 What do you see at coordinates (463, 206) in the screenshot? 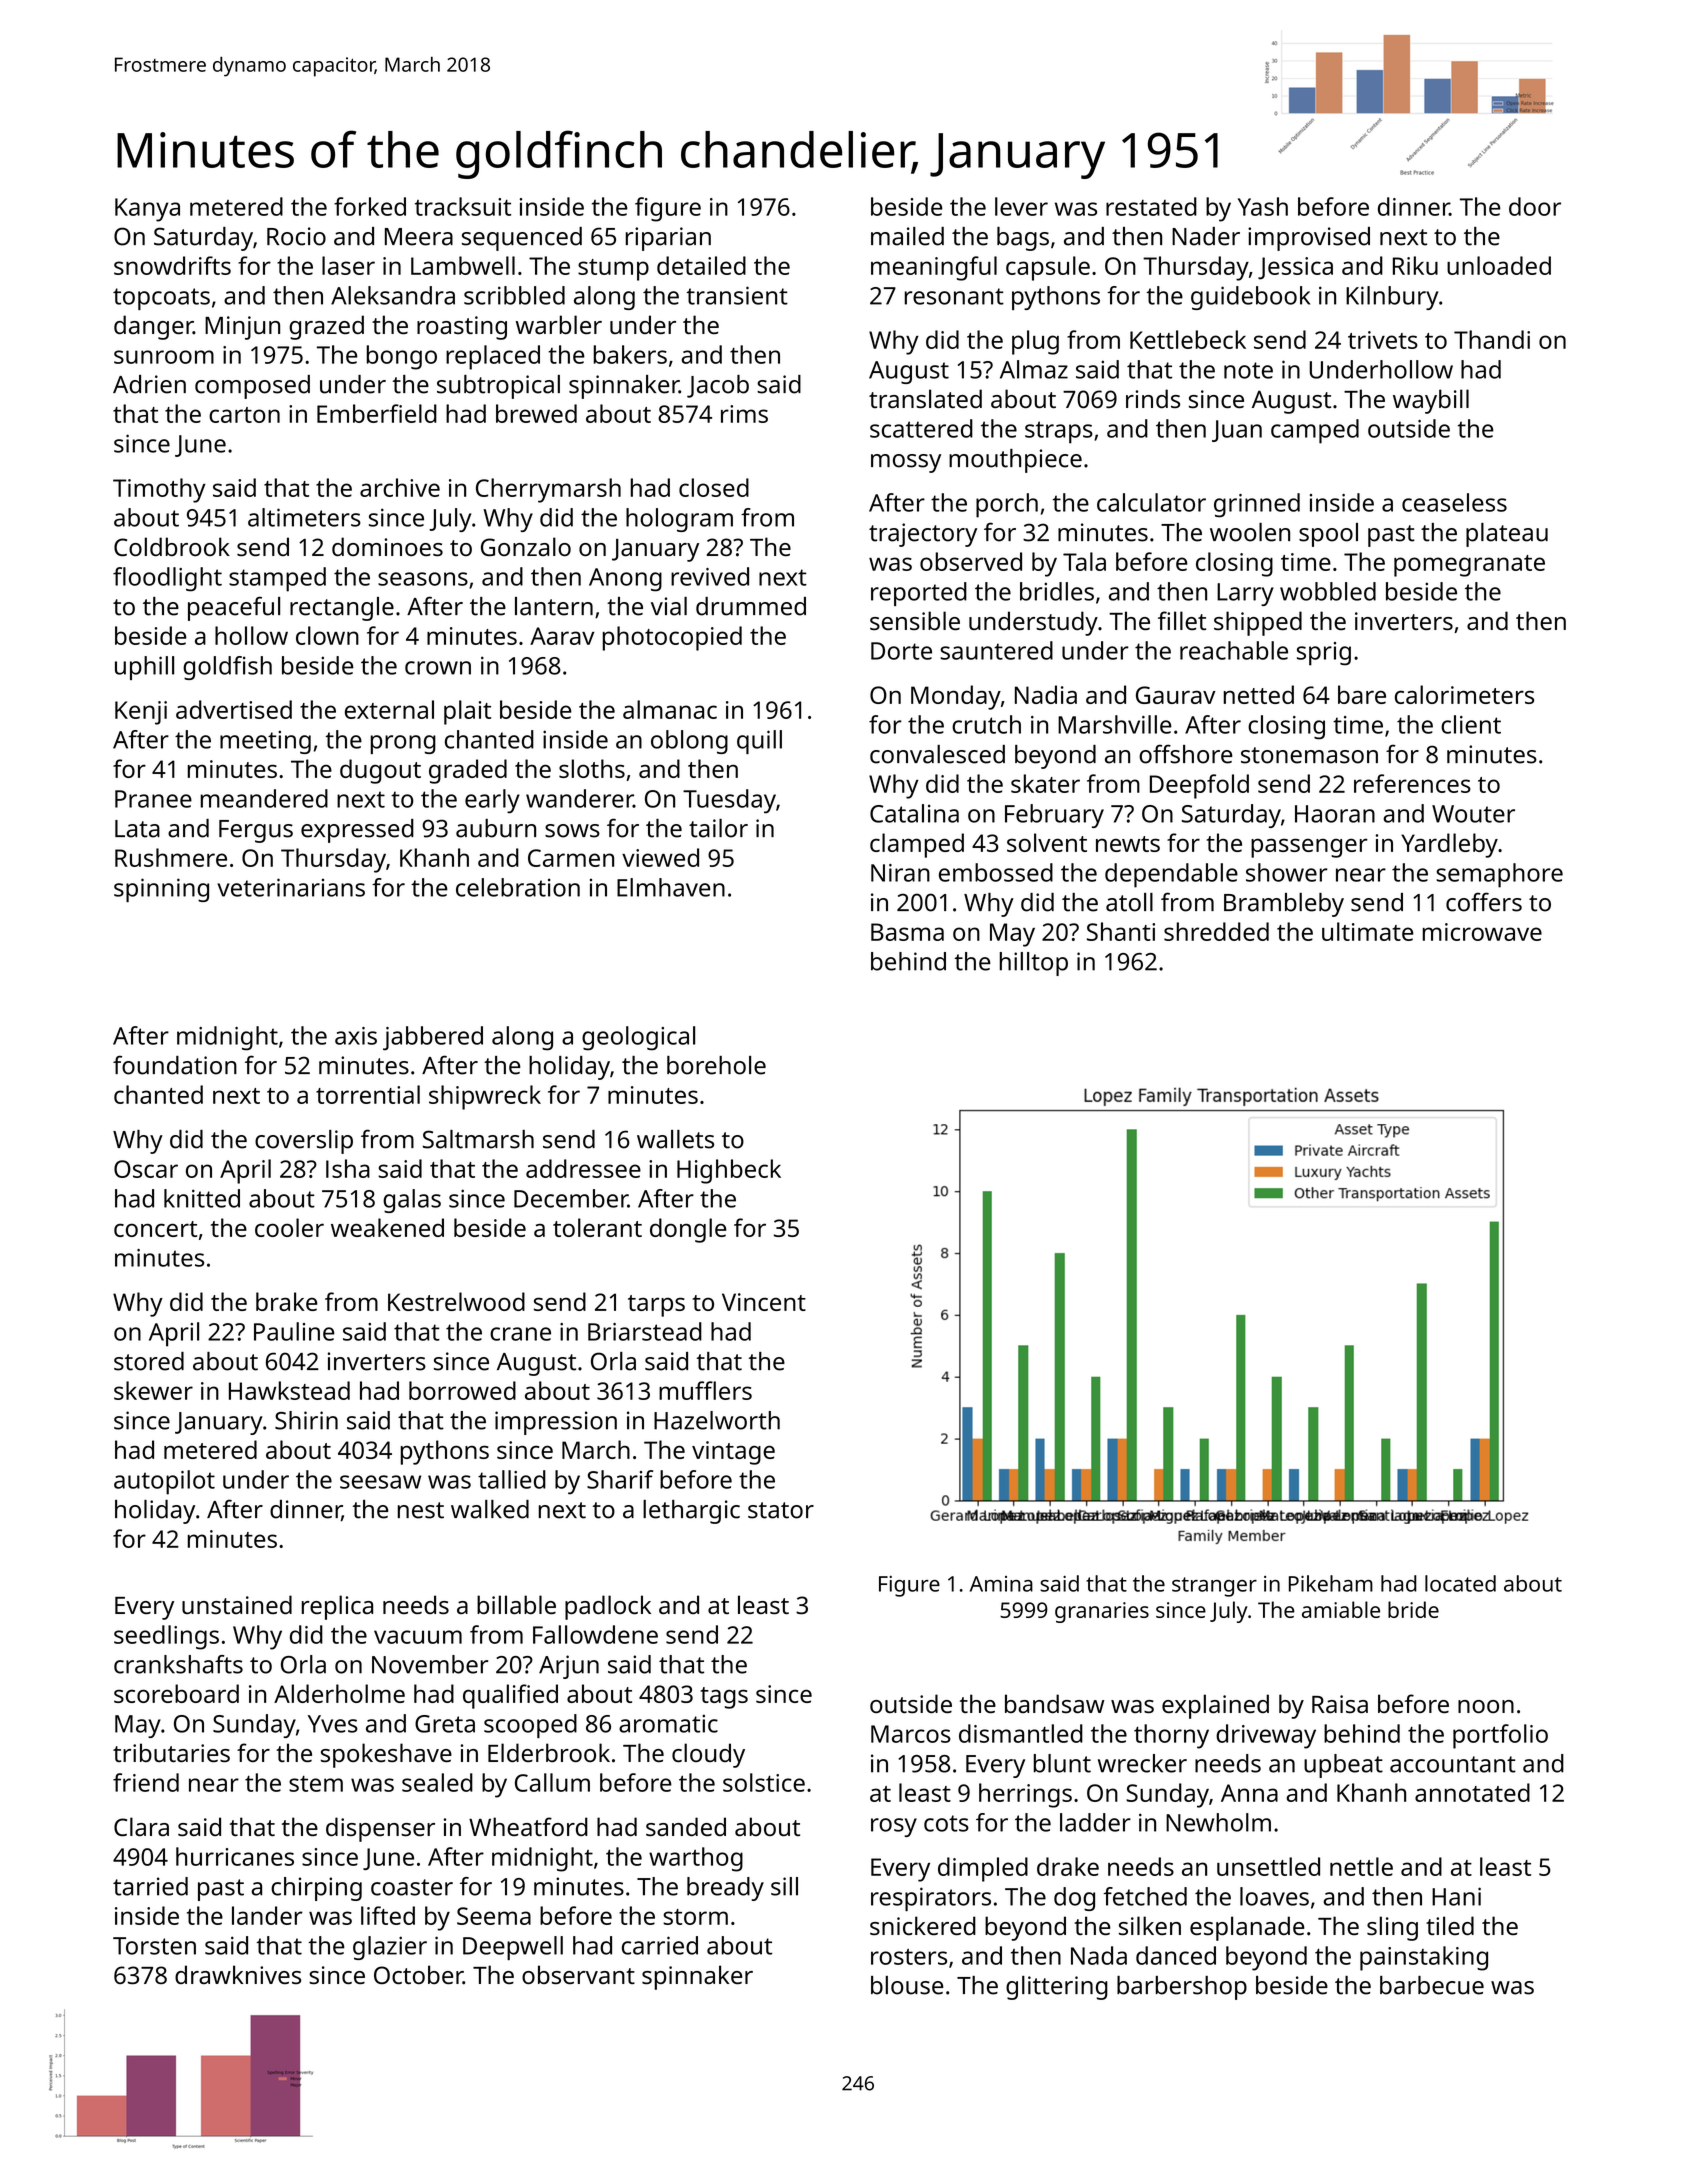
I see `tracksuit` at bounding box center [463, 206].
